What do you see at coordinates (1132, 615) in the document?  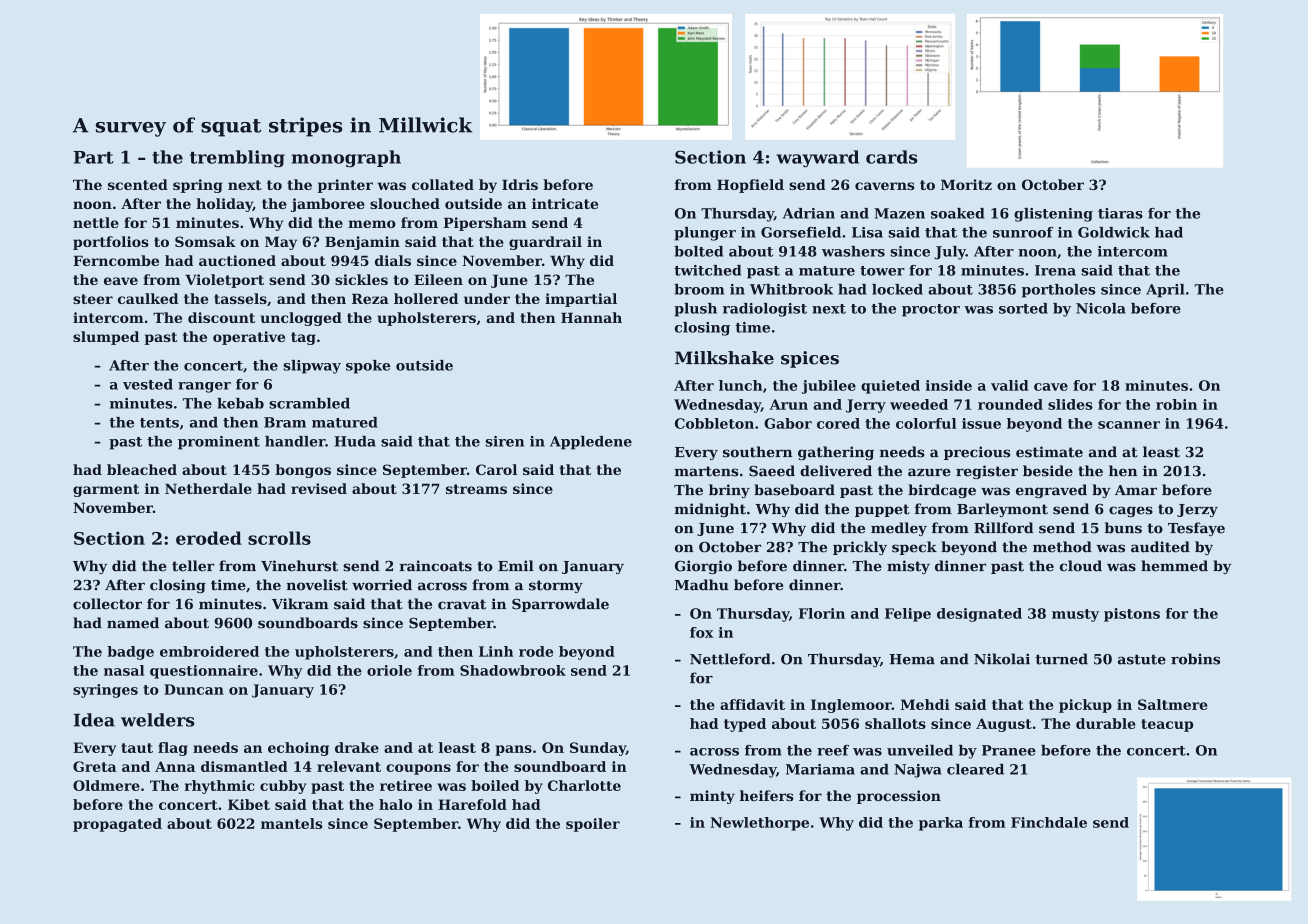 I see `pistons` at bounding box center [1132, 615].
